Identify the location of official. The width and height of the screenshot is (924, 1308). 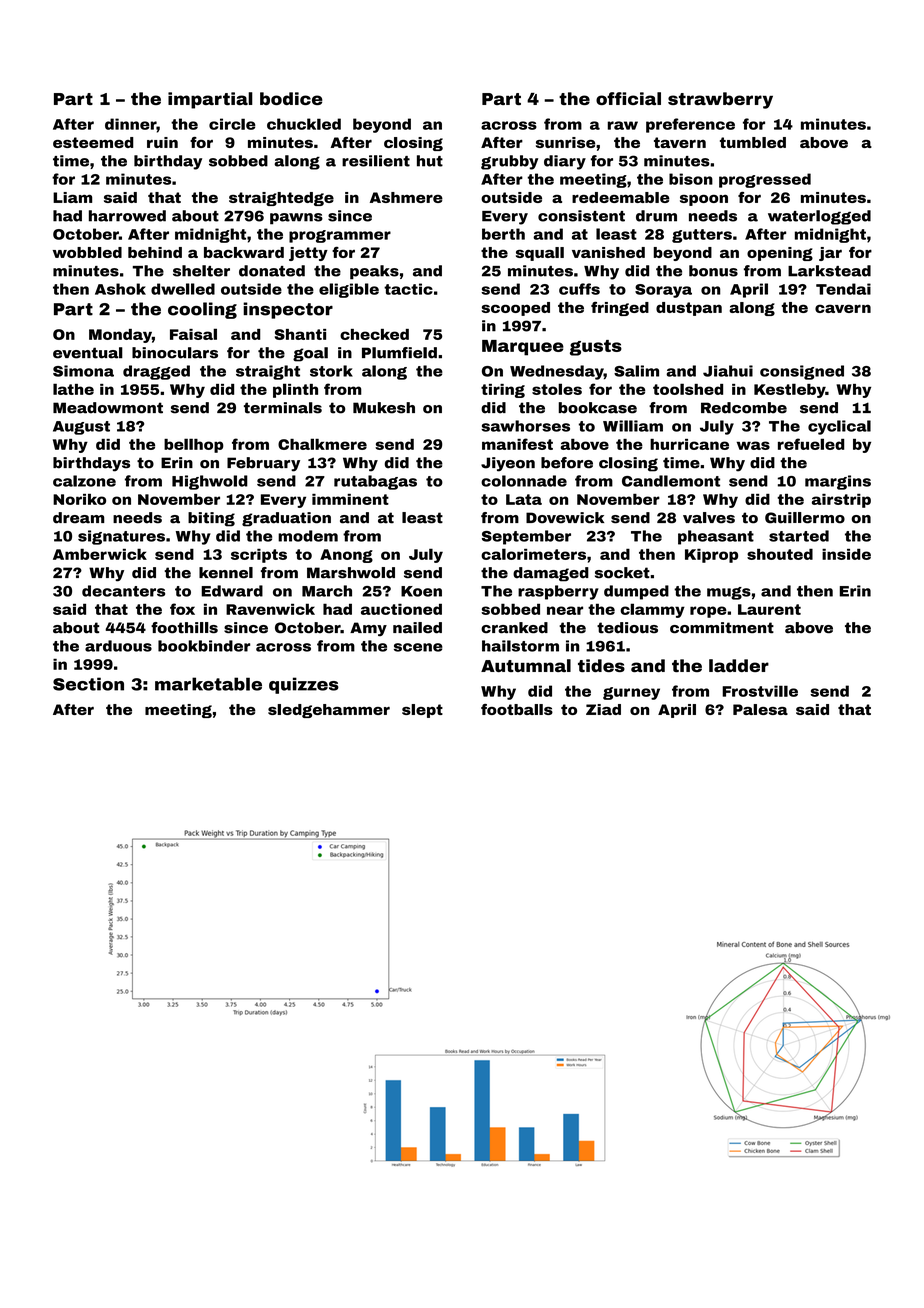
(628, 98).
